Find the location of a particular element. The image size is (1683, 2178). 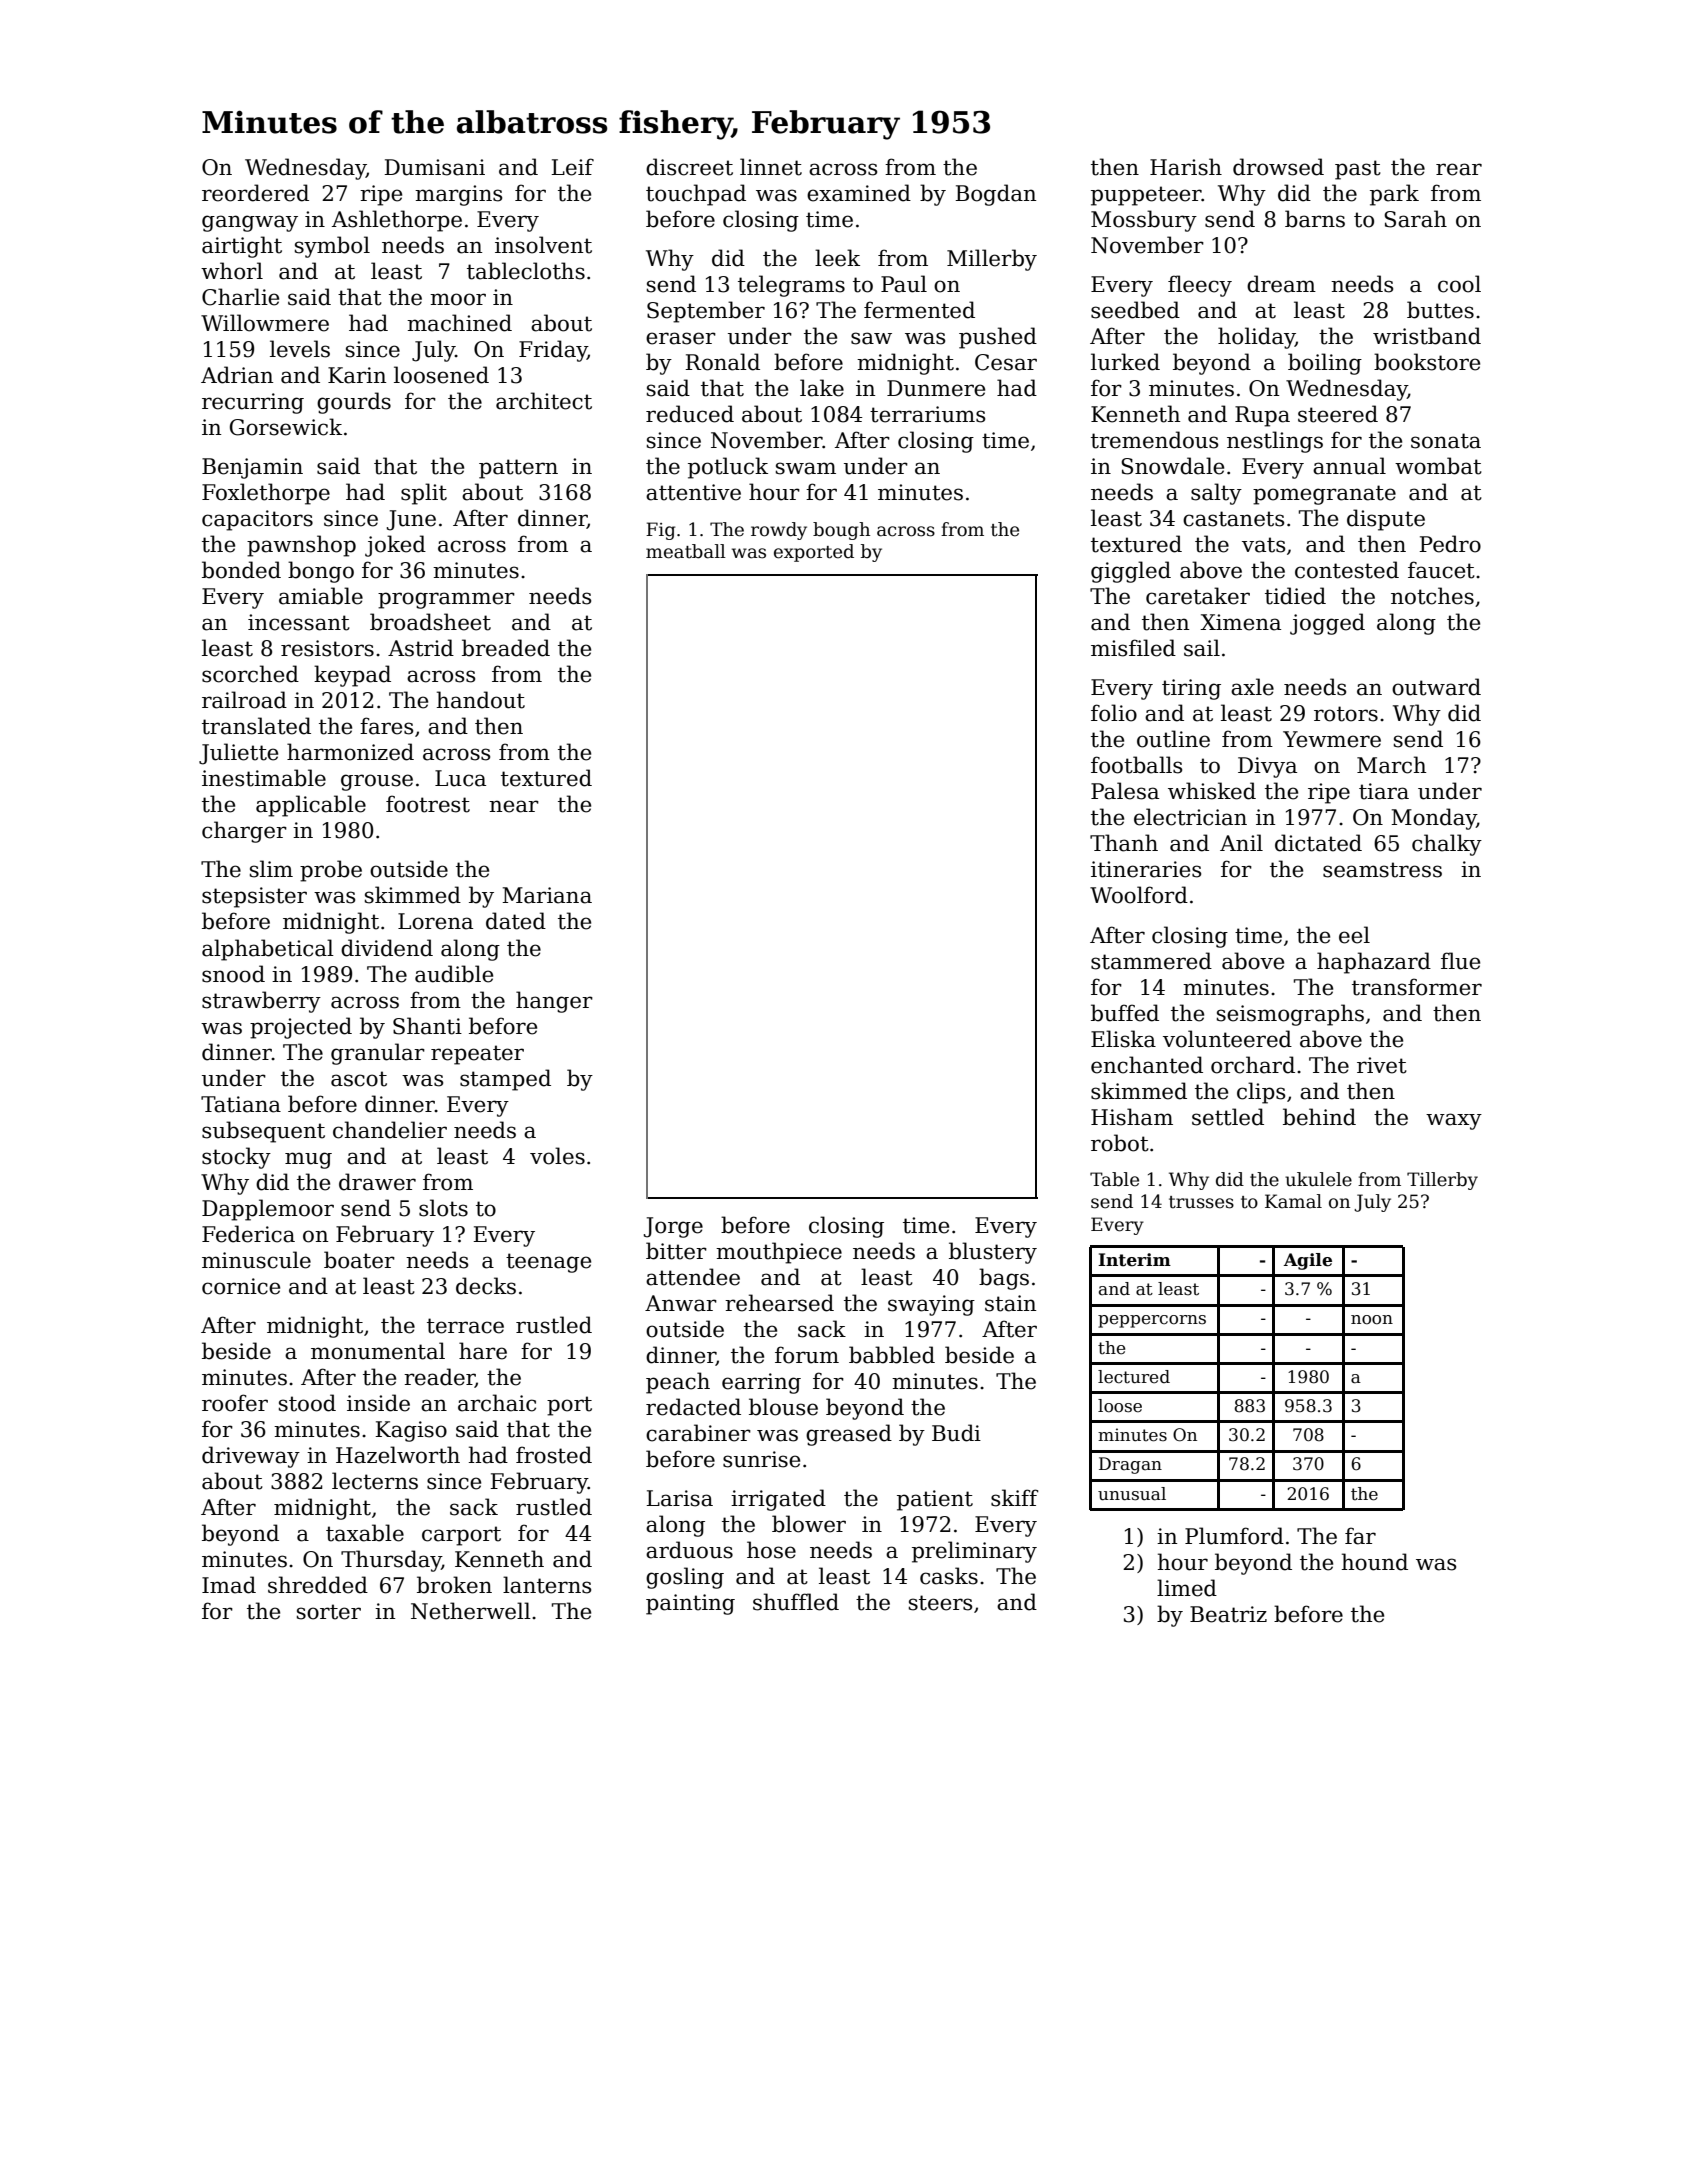

drawer is located at coordinates (377, 1182).
